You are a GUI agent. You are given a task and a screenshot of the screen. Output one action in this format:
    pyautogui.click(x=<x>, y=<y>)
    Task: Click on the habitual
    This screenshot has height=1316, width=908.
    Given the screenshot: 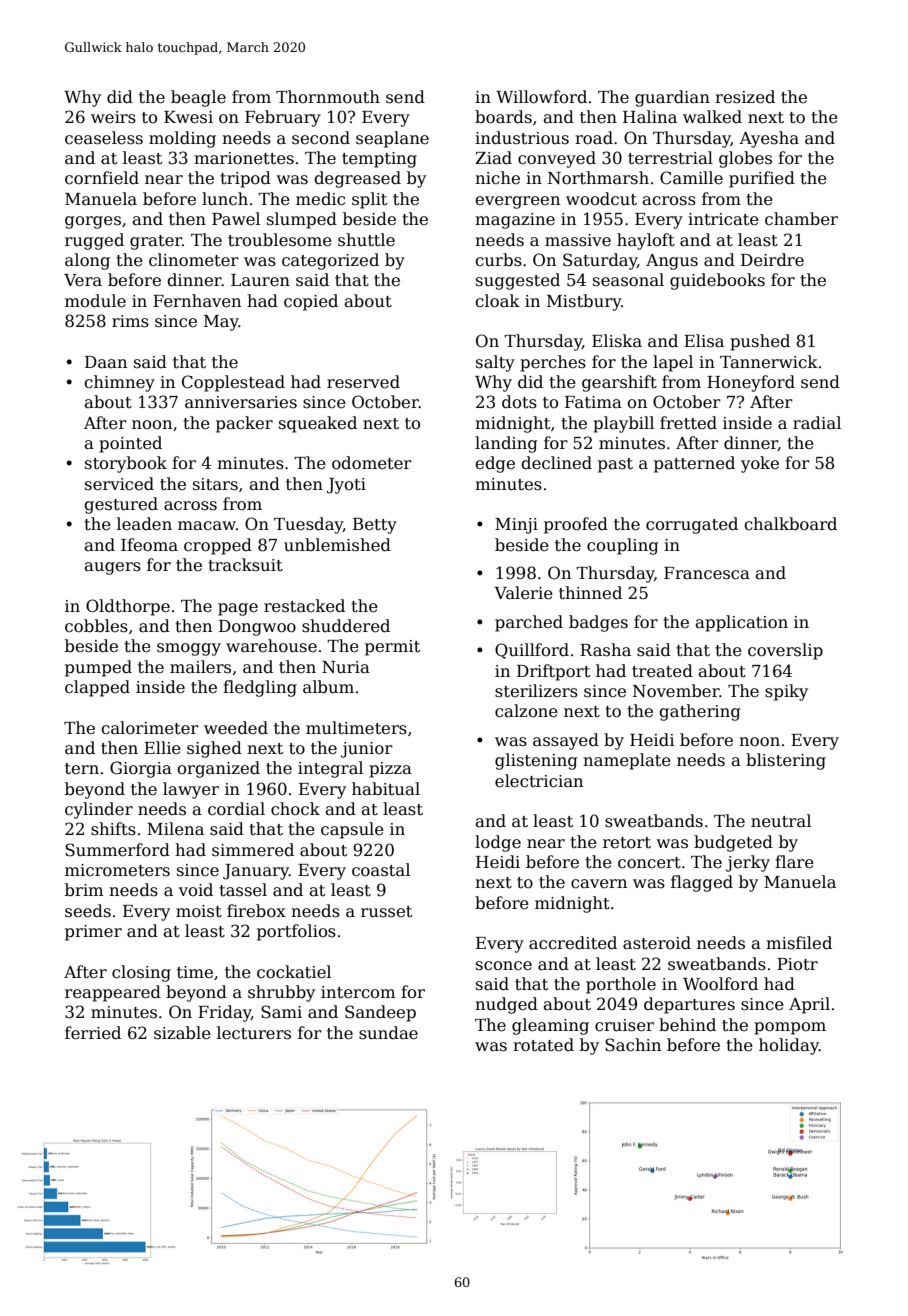 What is the action you would take?
    pyautogui.click(x=386, y=789)
